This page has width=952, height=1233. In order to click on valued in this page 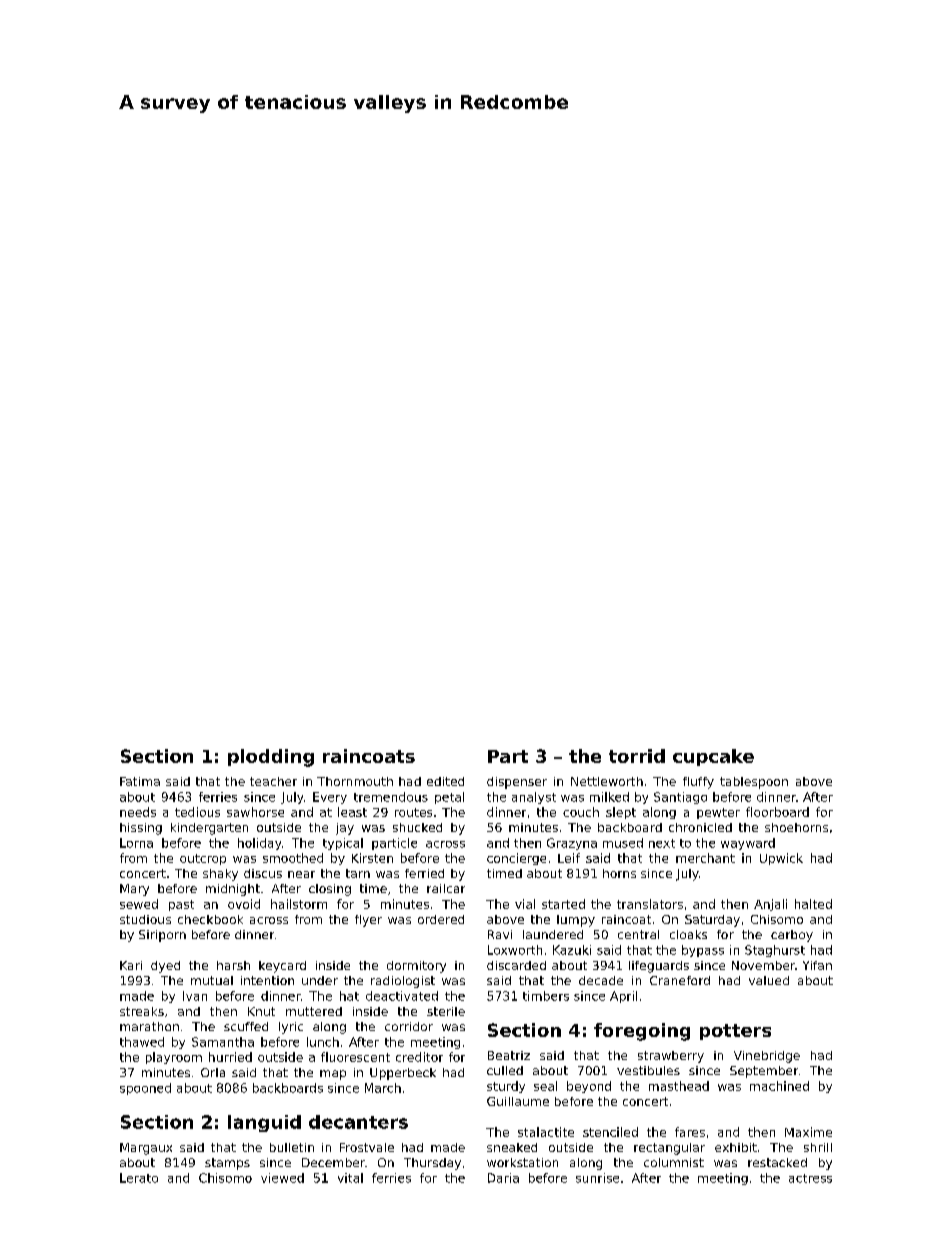, I will do `click(769, 980)`.
